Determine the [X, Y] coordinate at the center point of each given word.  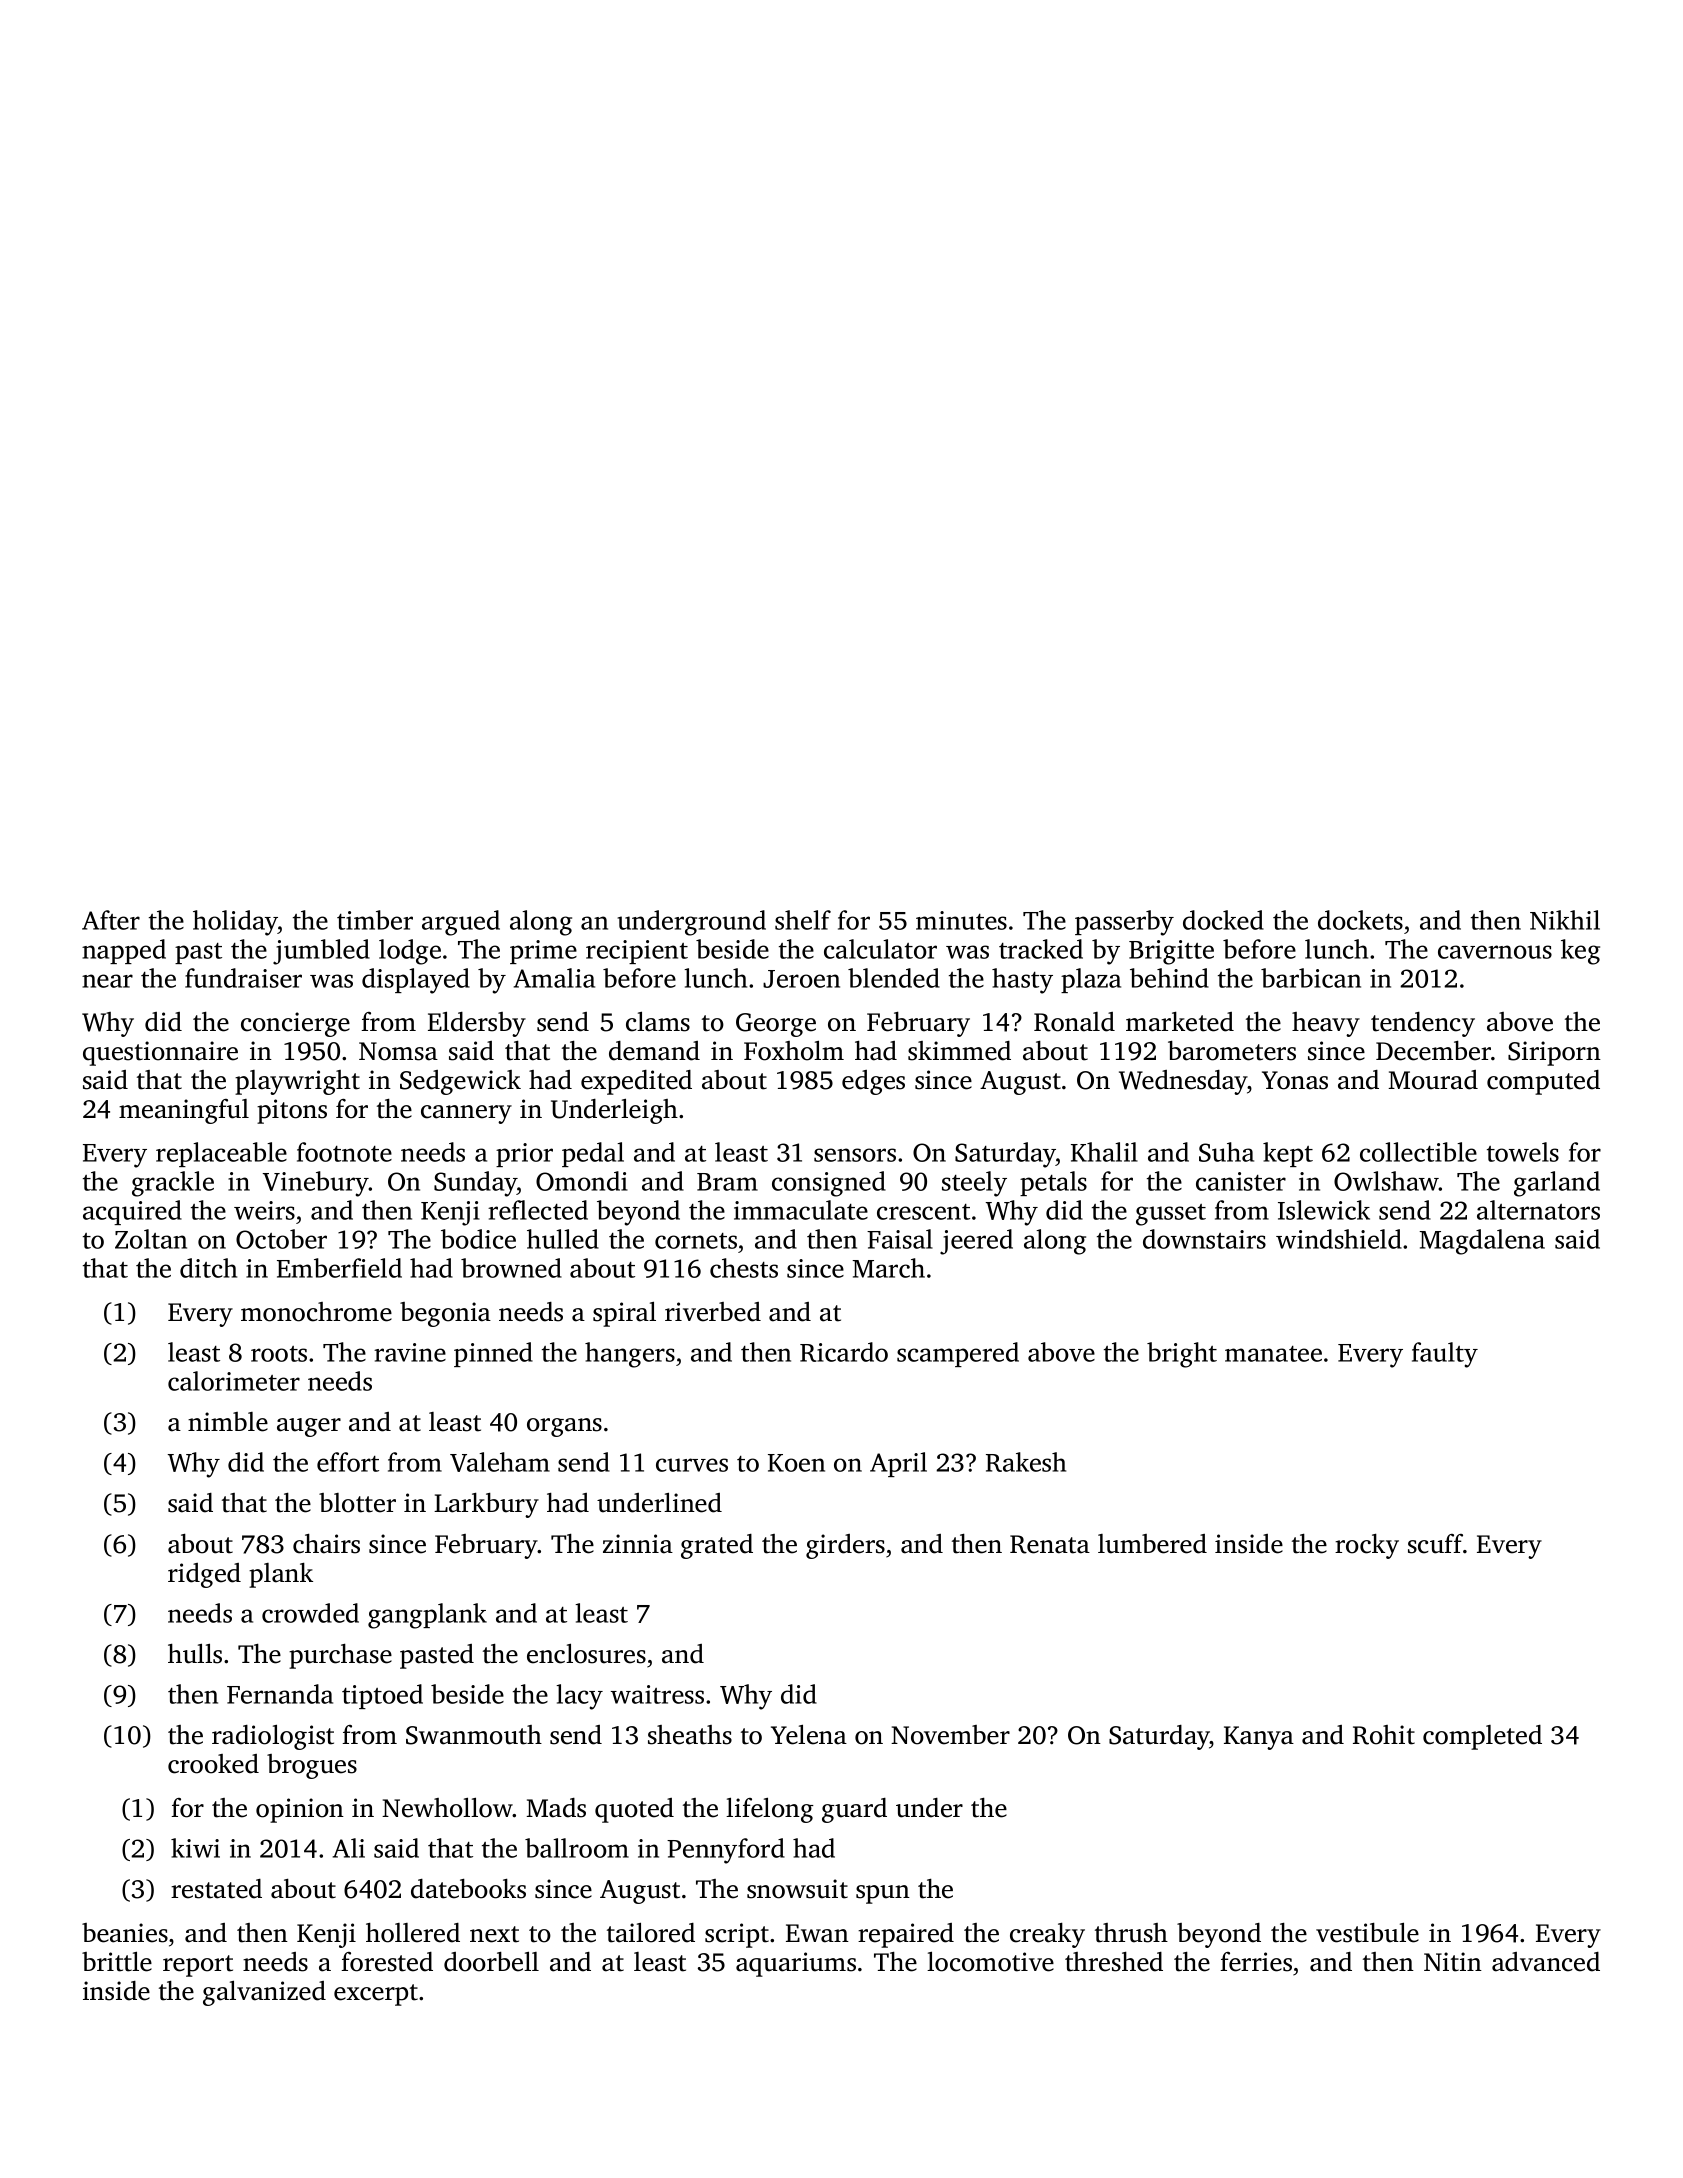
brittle [117, 1961]
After [111, 920]
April [898, 1464]
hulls [195, 1653]
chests [744, 1268]
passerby [1124, 923]
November [950, 1735]
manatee [1273, 1354]
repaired [906, 1935]
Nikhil [1565, 920]
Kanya [1259, 1738]
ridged [204, 1575]
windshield [1339, 1239]
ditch [208, 1268]
